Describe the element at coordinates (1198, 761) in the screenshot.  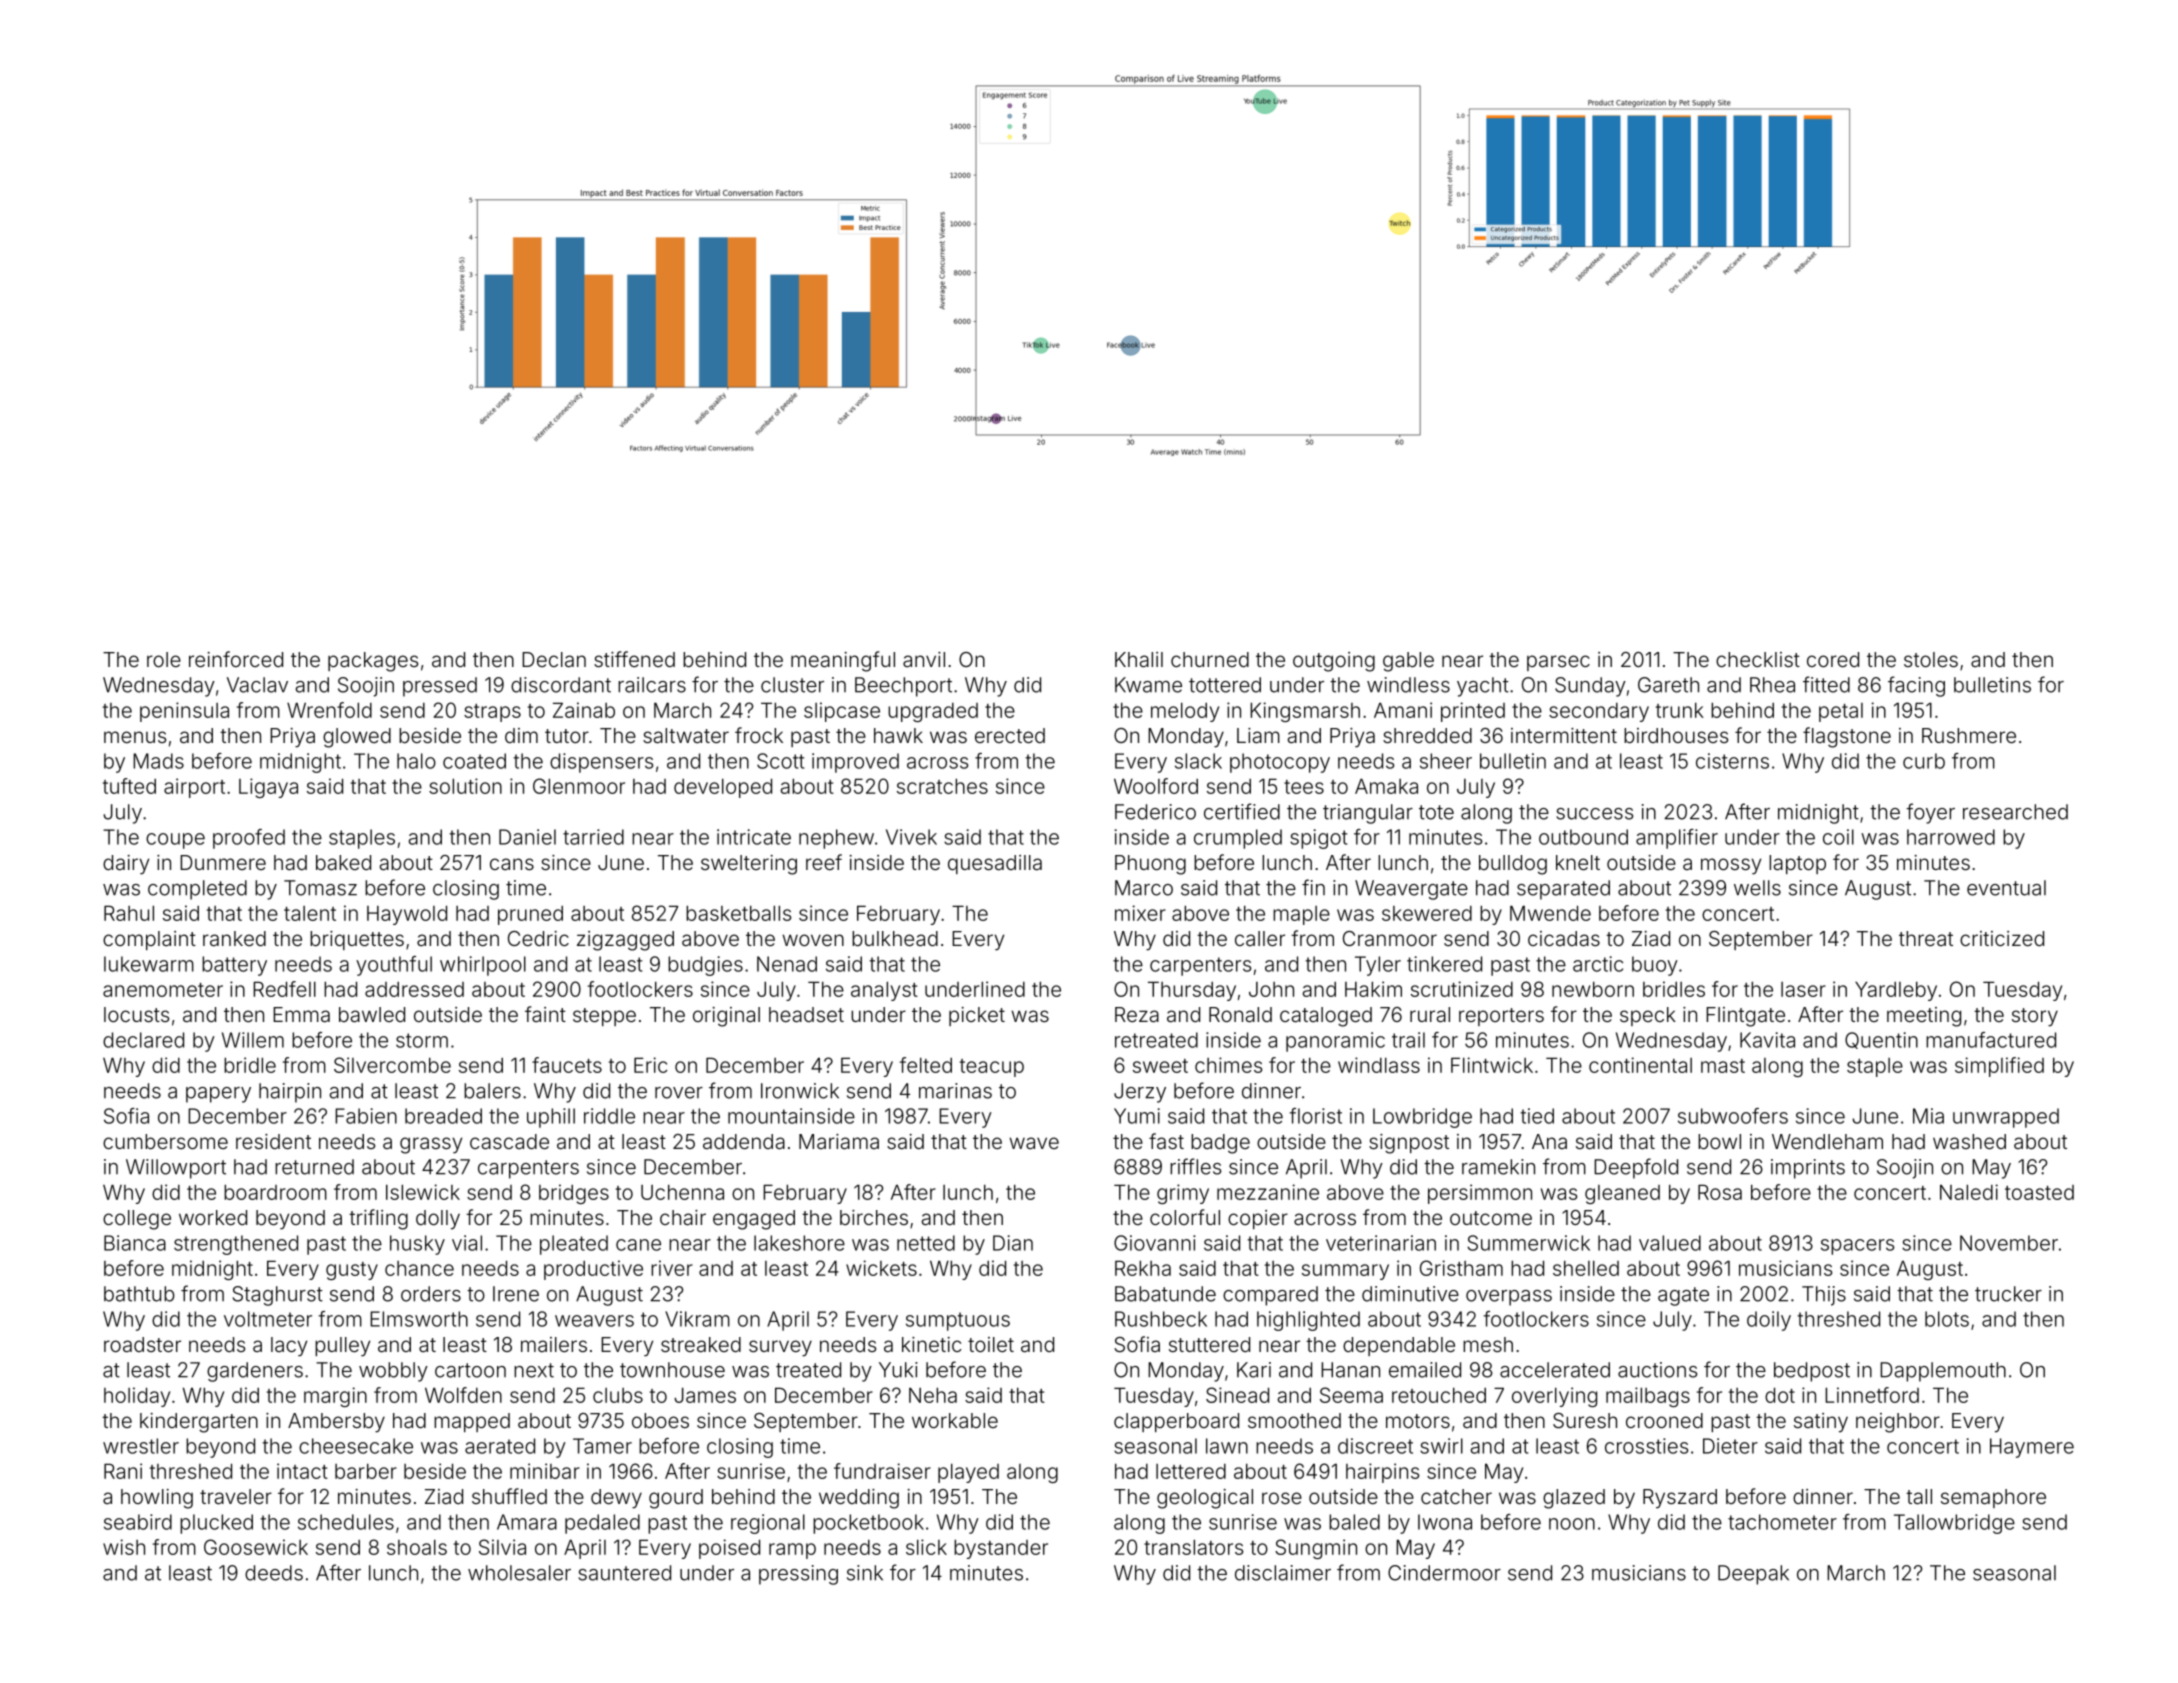
I see `slack` at that location.
